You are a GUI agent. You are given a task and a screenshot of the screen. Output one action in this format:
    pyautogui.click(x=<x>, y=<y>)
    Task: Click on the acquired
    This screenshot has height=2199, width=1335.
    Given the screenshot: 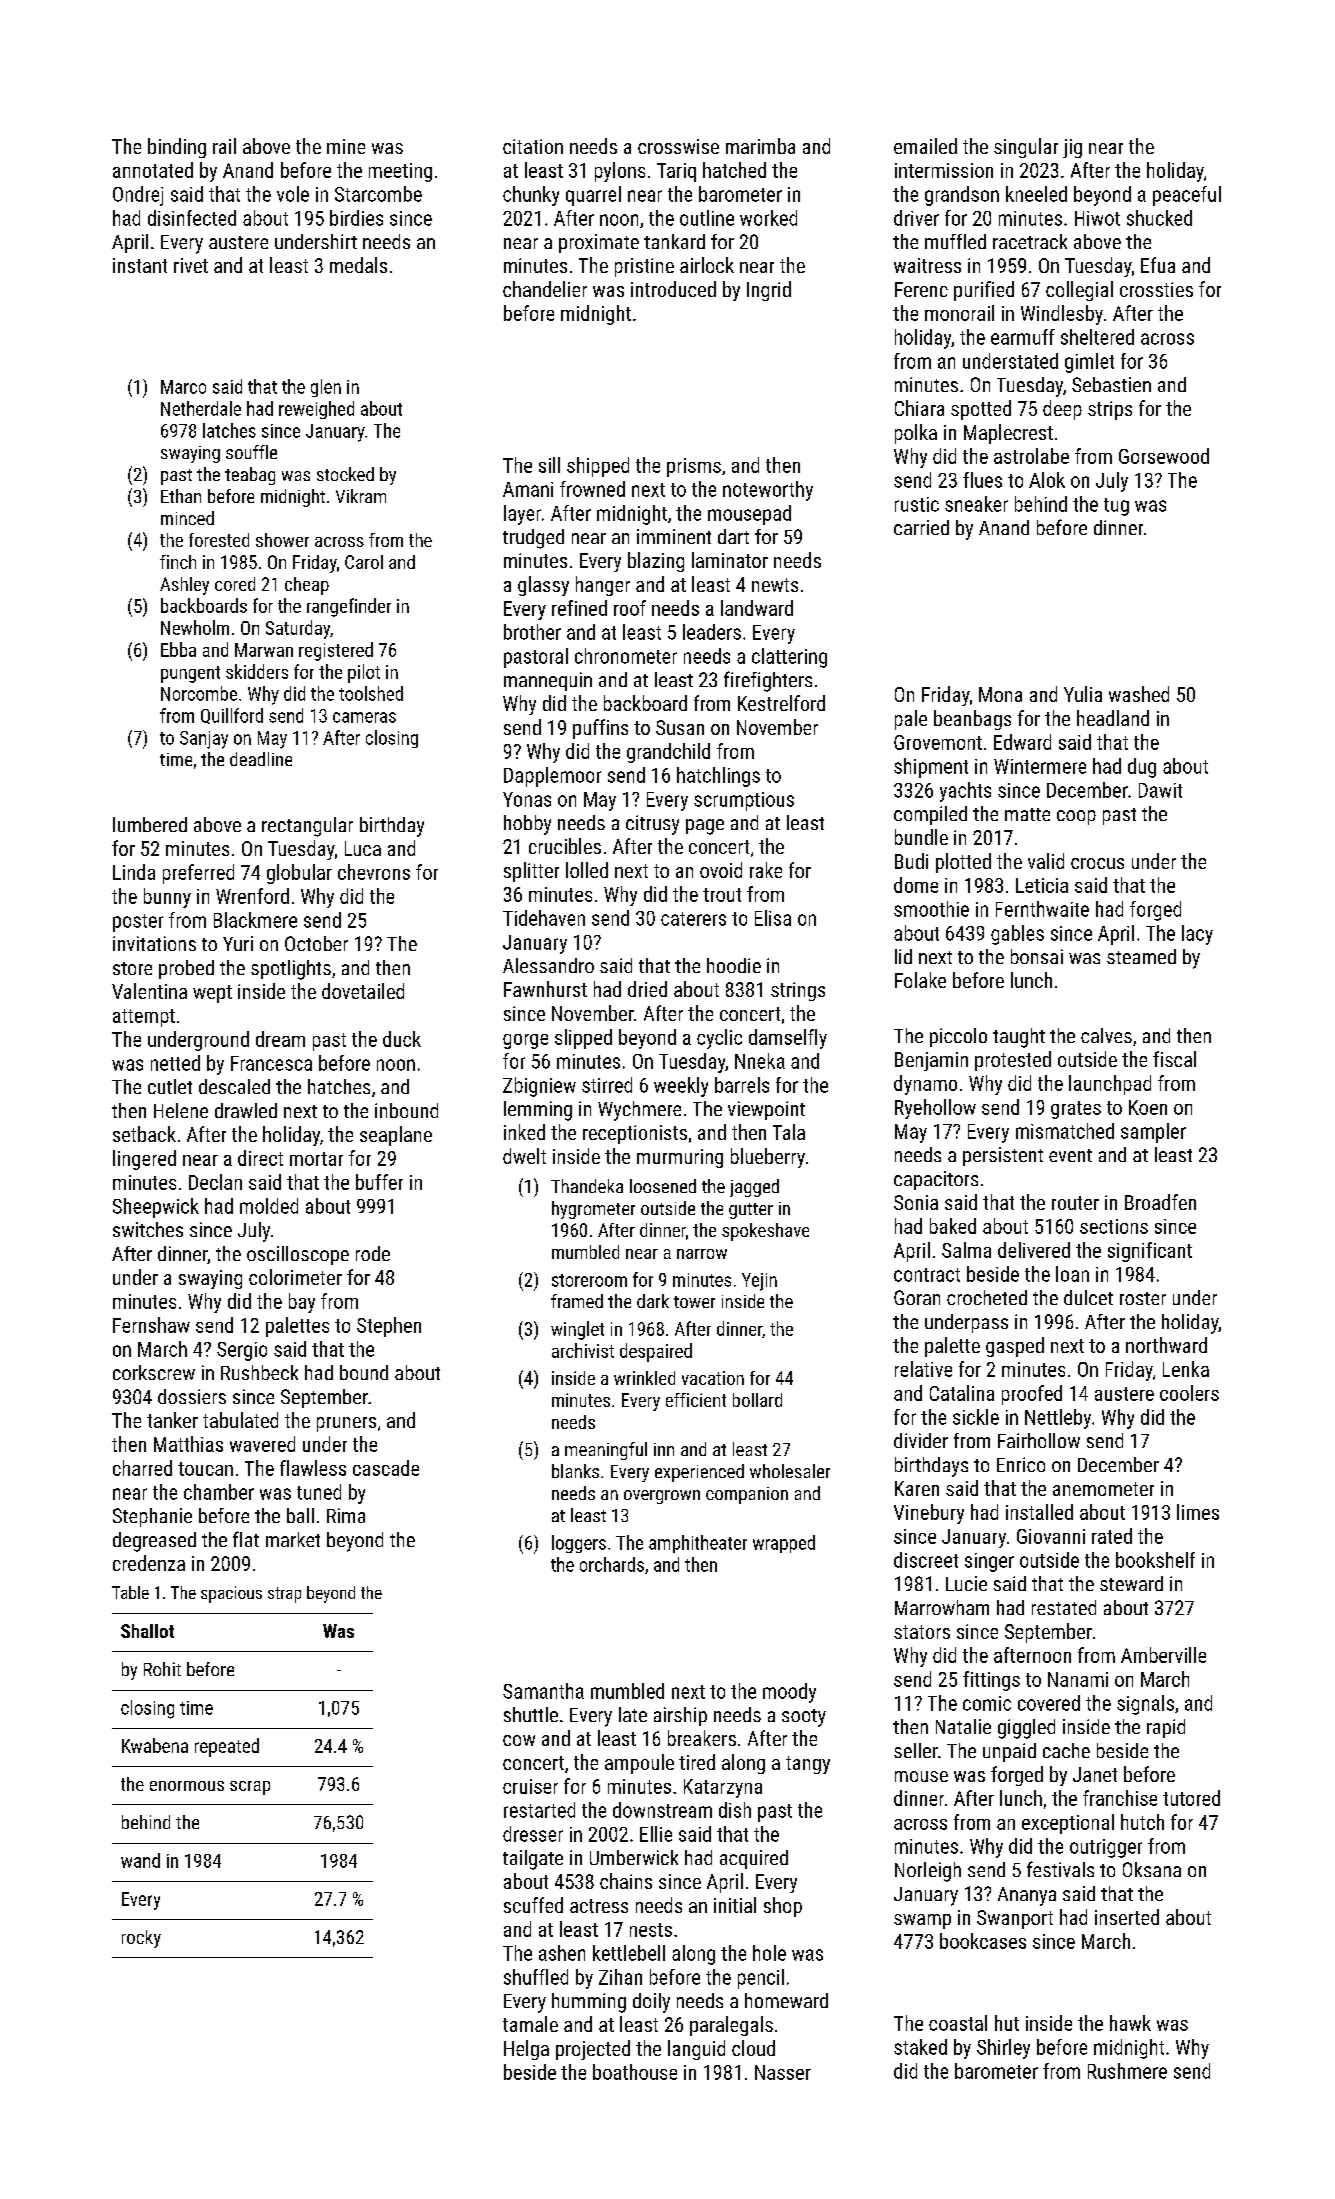 What is the action you would take?
    pyautogui.click(x=754, y=1859)
